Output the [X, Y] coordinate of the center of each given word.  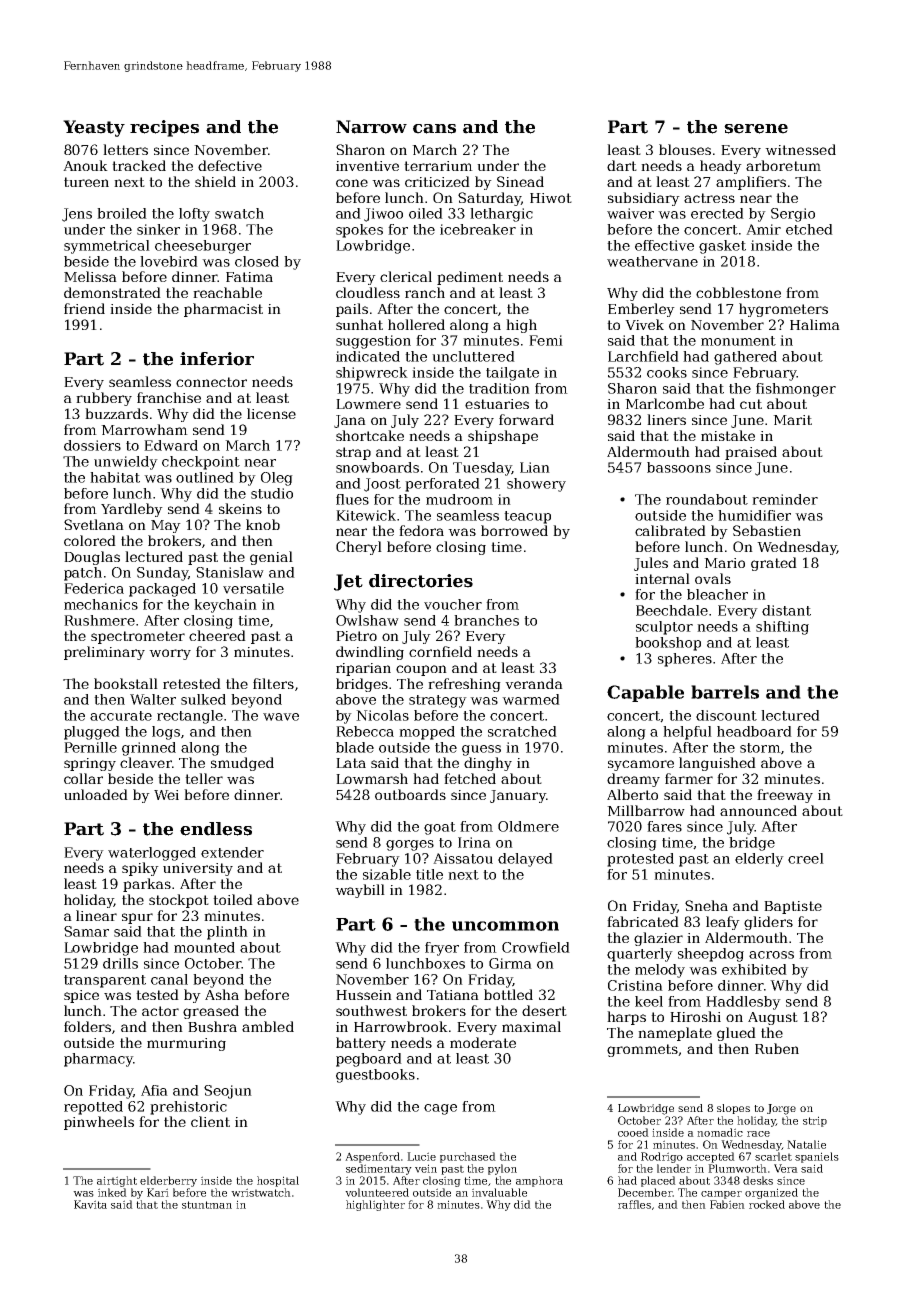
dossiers [92, 445]
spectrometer [138, 637]
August [773, 1018]
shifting [782, 628]
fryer [442, 949]
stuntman [207, 1205]
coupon [421, 670]
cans [434, 129]
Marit [792, 420]
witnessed [800, 149]
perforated [442, 485]
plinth [227, 933]
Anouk [85, 165]
